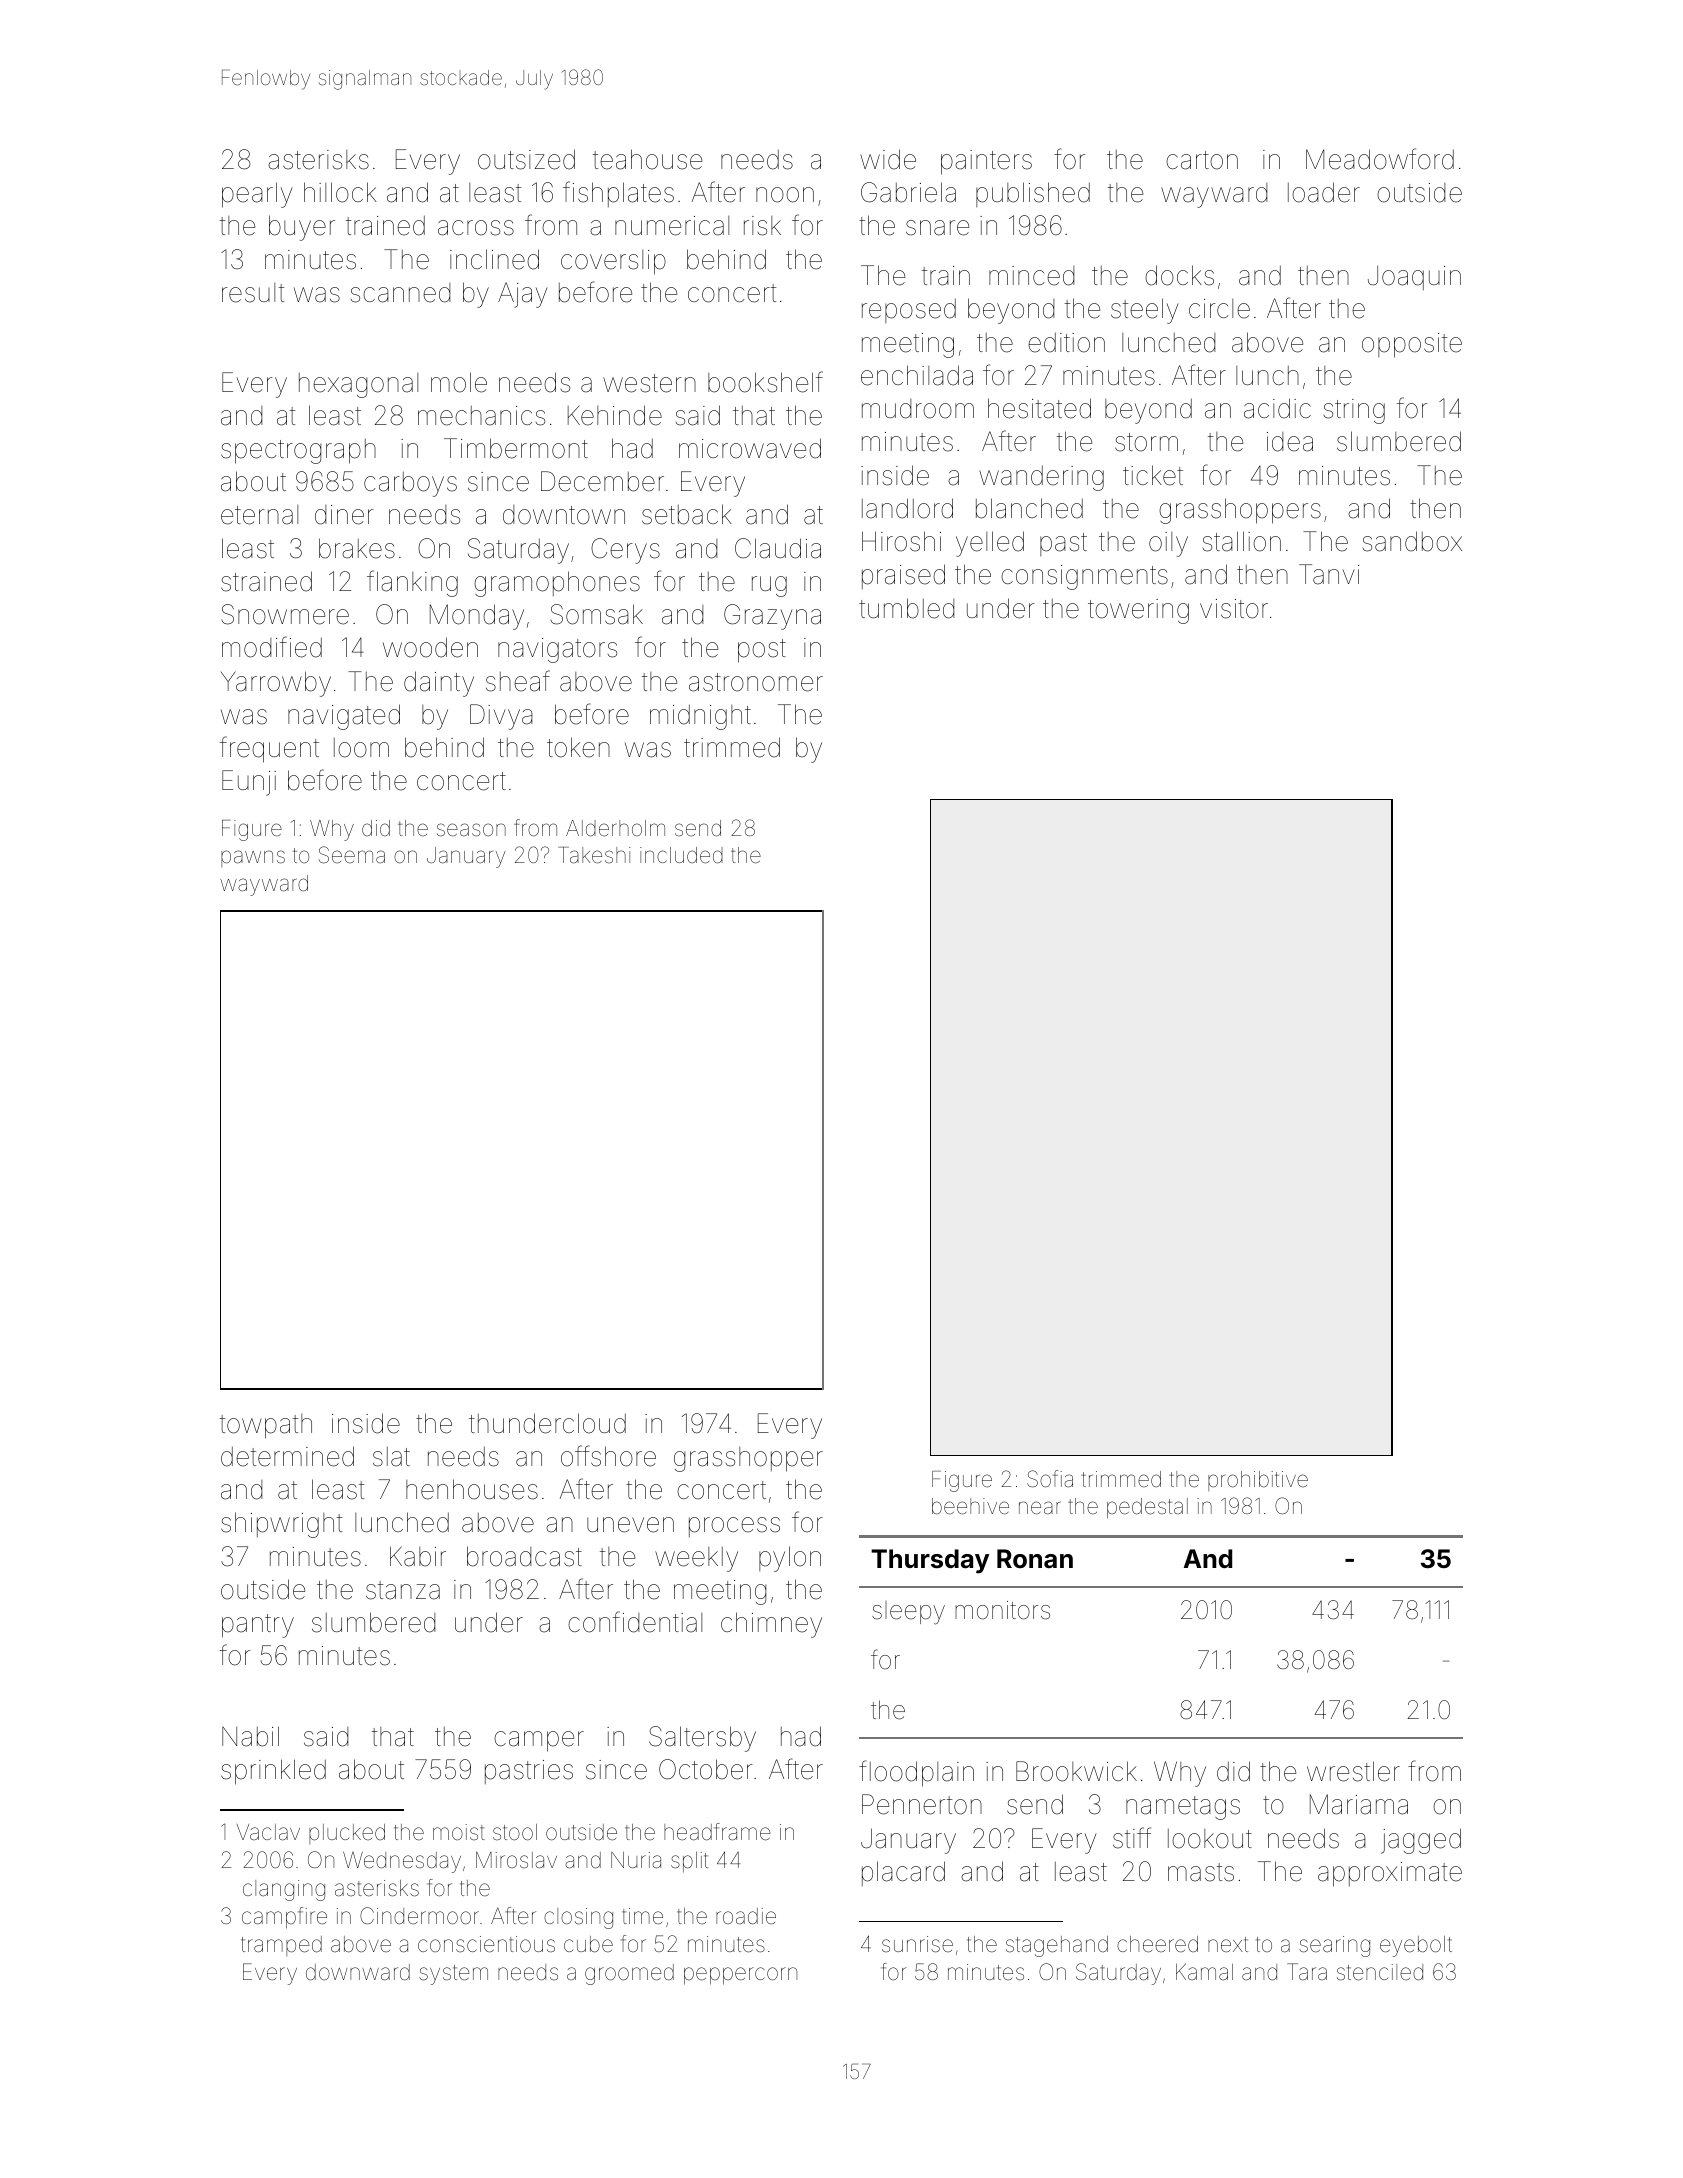  I want to click on pedestal, so click(1147, 1508).
